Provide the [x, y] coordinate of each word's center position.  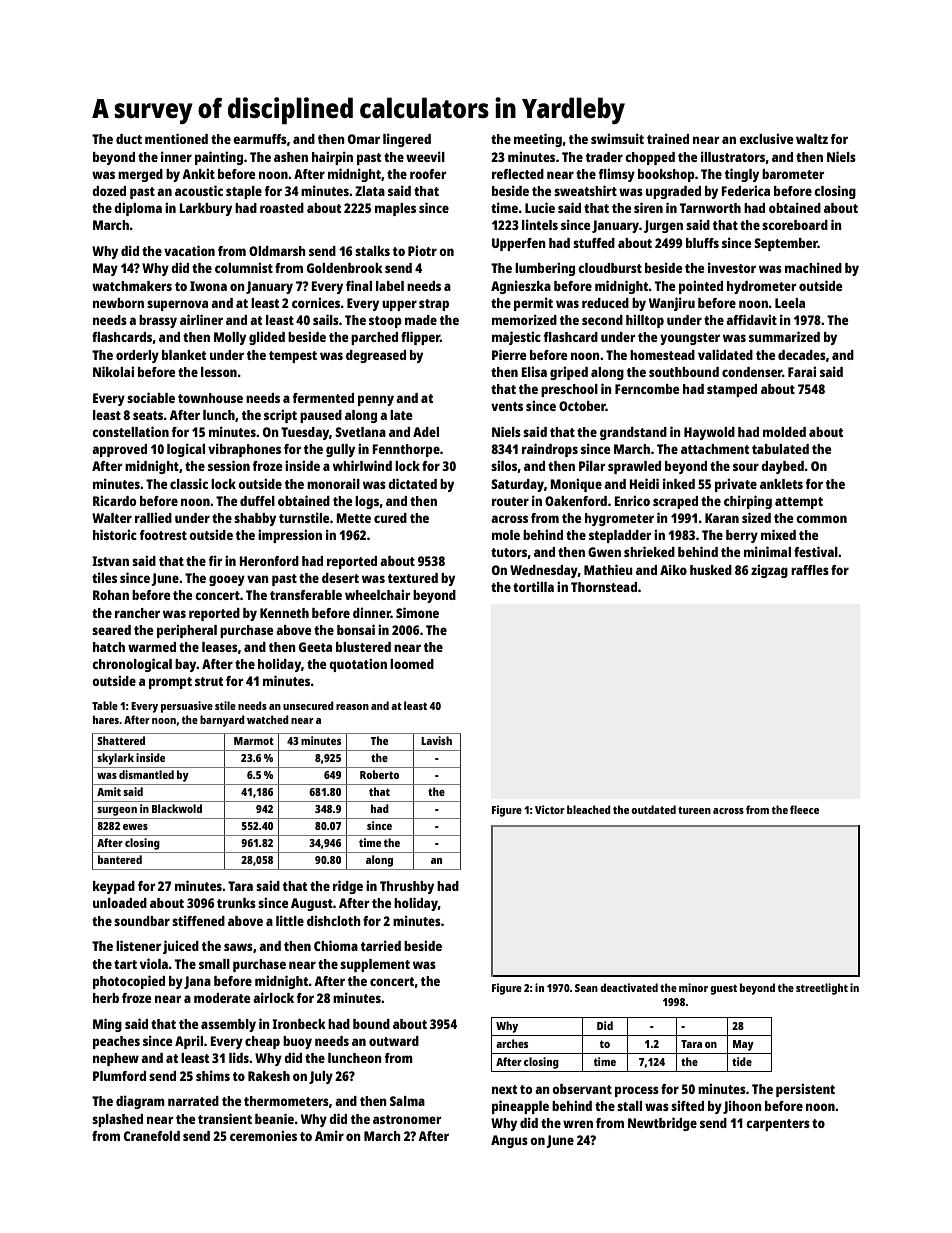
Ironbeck [299, 1024]
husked [711, 570]
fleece [804, 809]
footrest [163, 535]
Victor [550, 809]
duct [129, 139]
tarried [381, 945]
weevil [425, 156]
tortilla [533, 586]
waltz [812, 139]
